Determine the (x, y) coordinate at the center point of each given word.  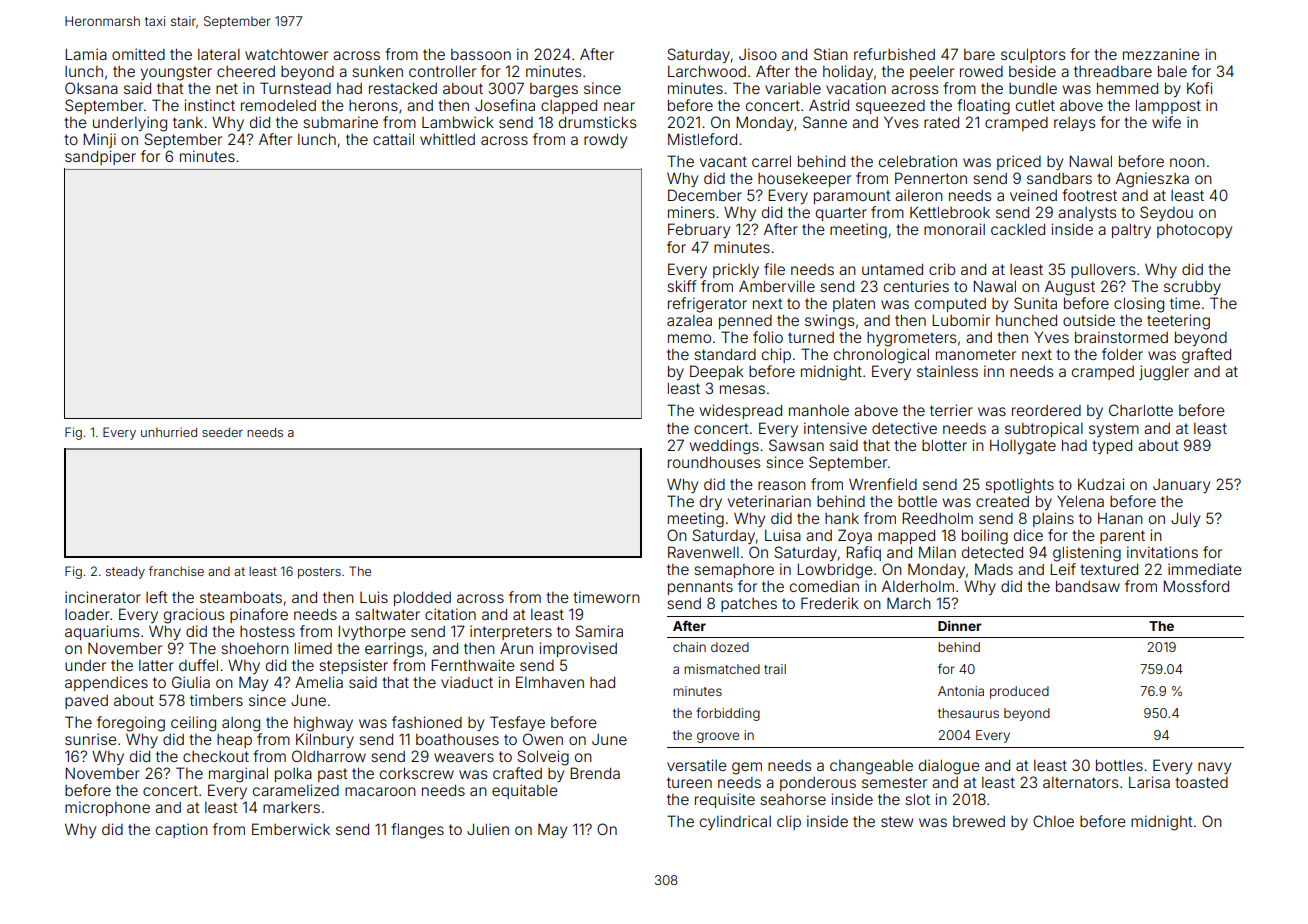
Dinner (960, 625)
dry (711, 502)
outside (1089, 320)
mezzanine (1161, 54)
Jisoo (758, 54)
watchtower (286, 54)
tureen (689, 782)
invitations (1162, 552)
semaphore (734, 571)
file (774, 269)
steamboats (241, 597)
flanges (417, 831)
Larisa (1149, 782)
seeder (222, 432)
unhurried (169, 432)
